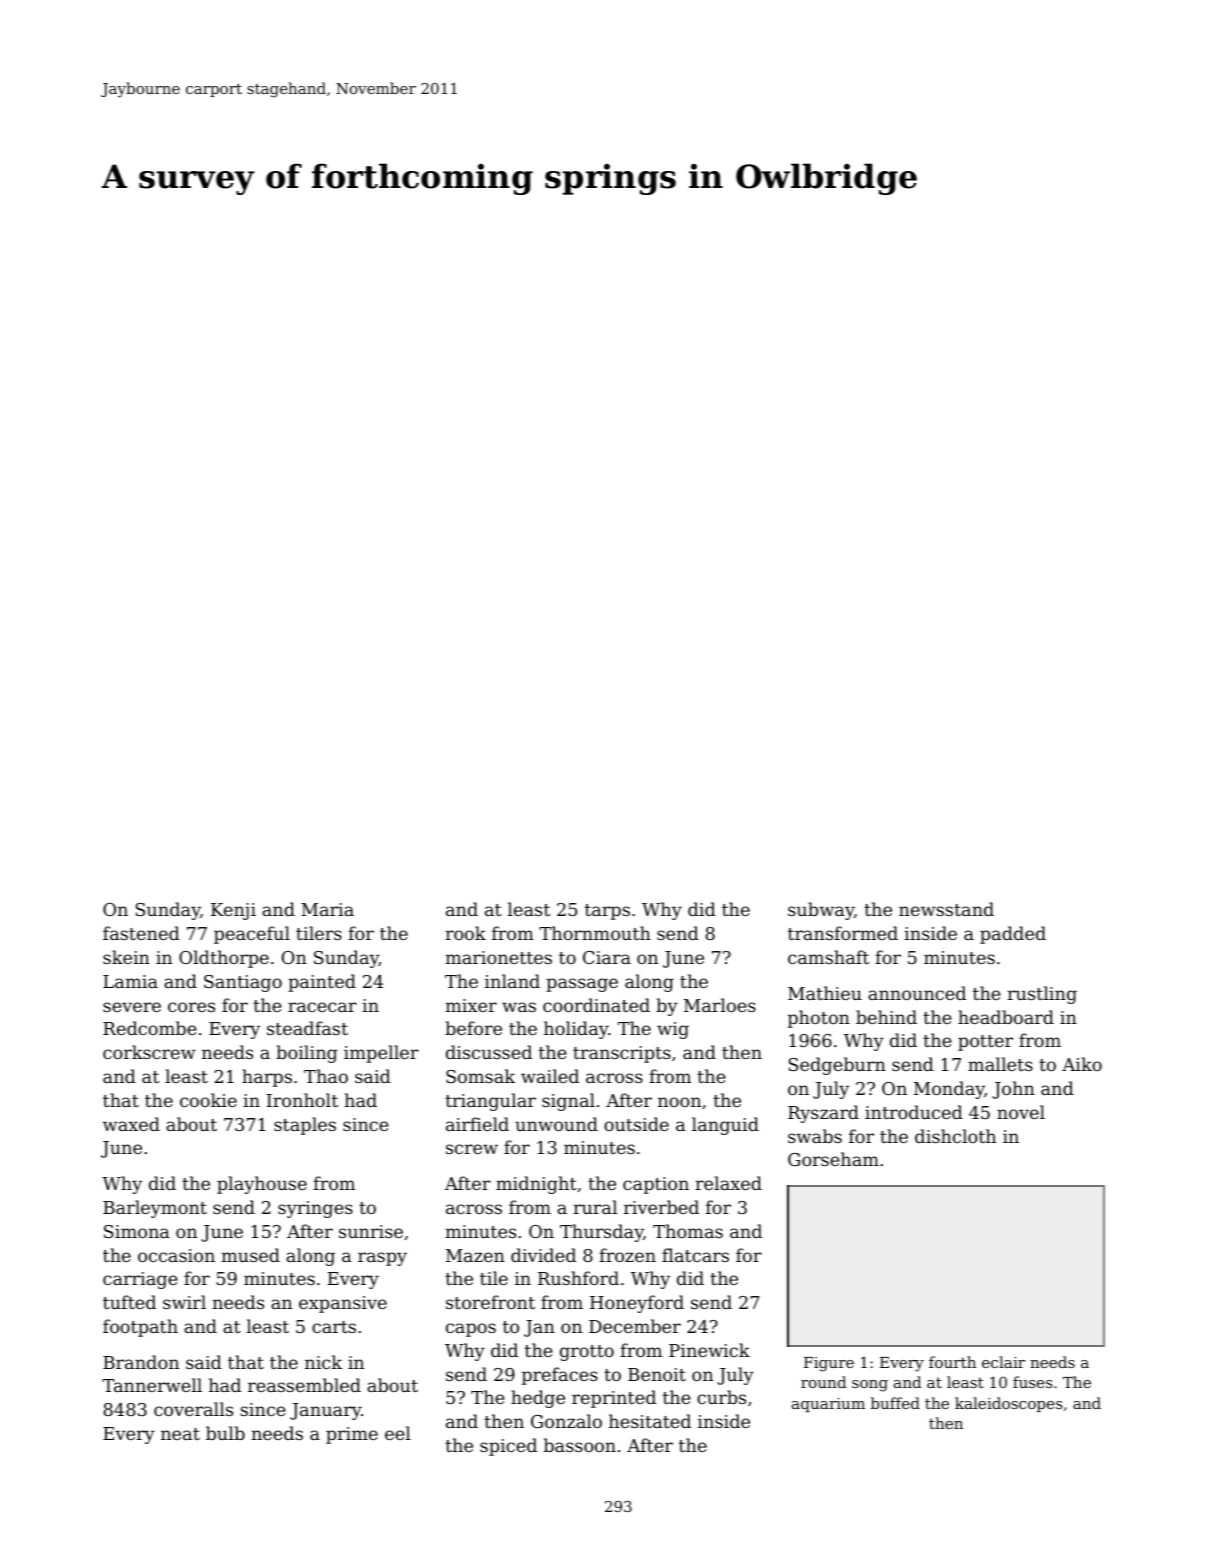 The image size is (1208, 1563). What do you see at coordinates (946, 909) in the page?
I see `newsstand` at bounding box center [946, 909].
